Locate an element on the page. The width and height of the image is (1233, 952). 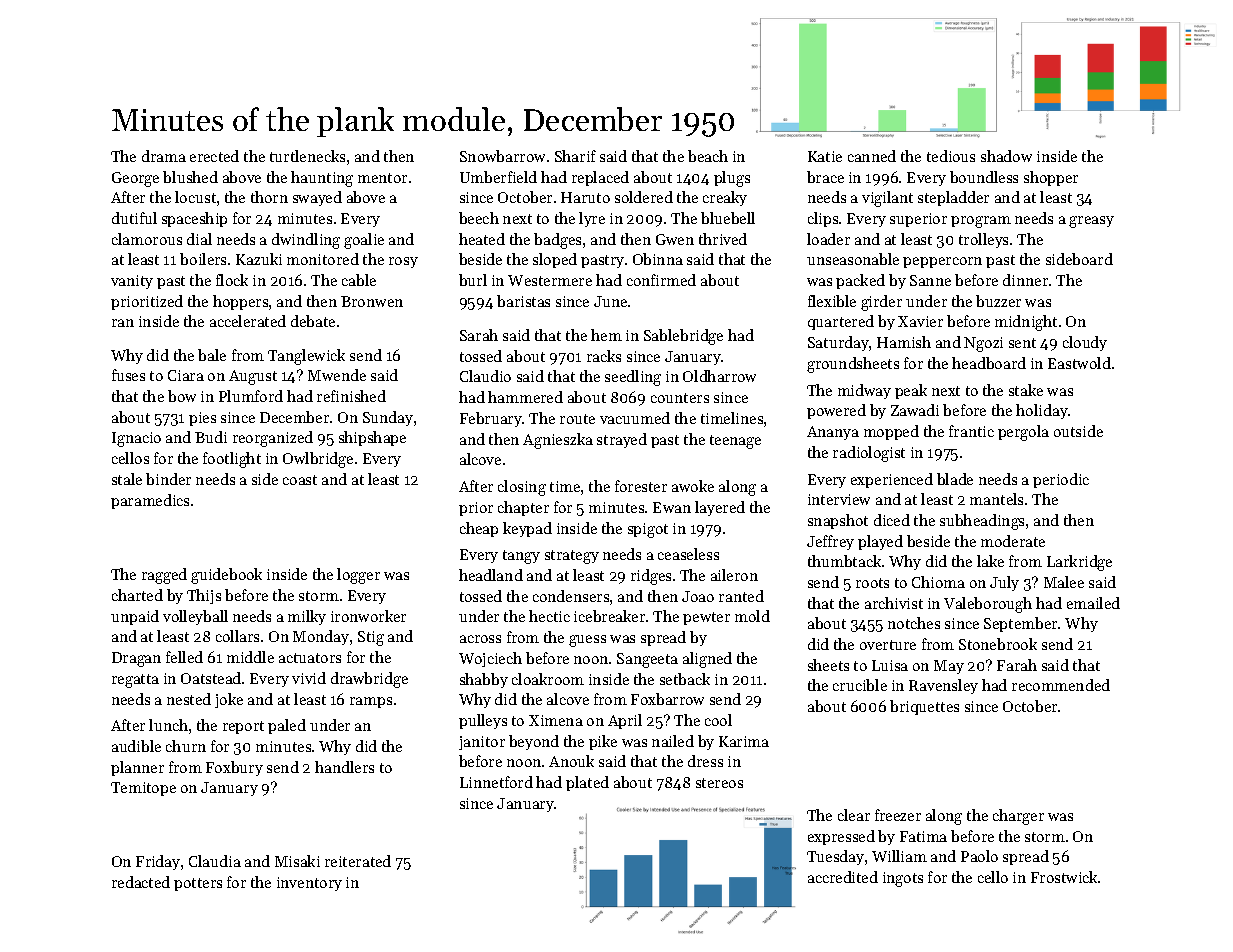
milky is located at coordinates (307, 617).
